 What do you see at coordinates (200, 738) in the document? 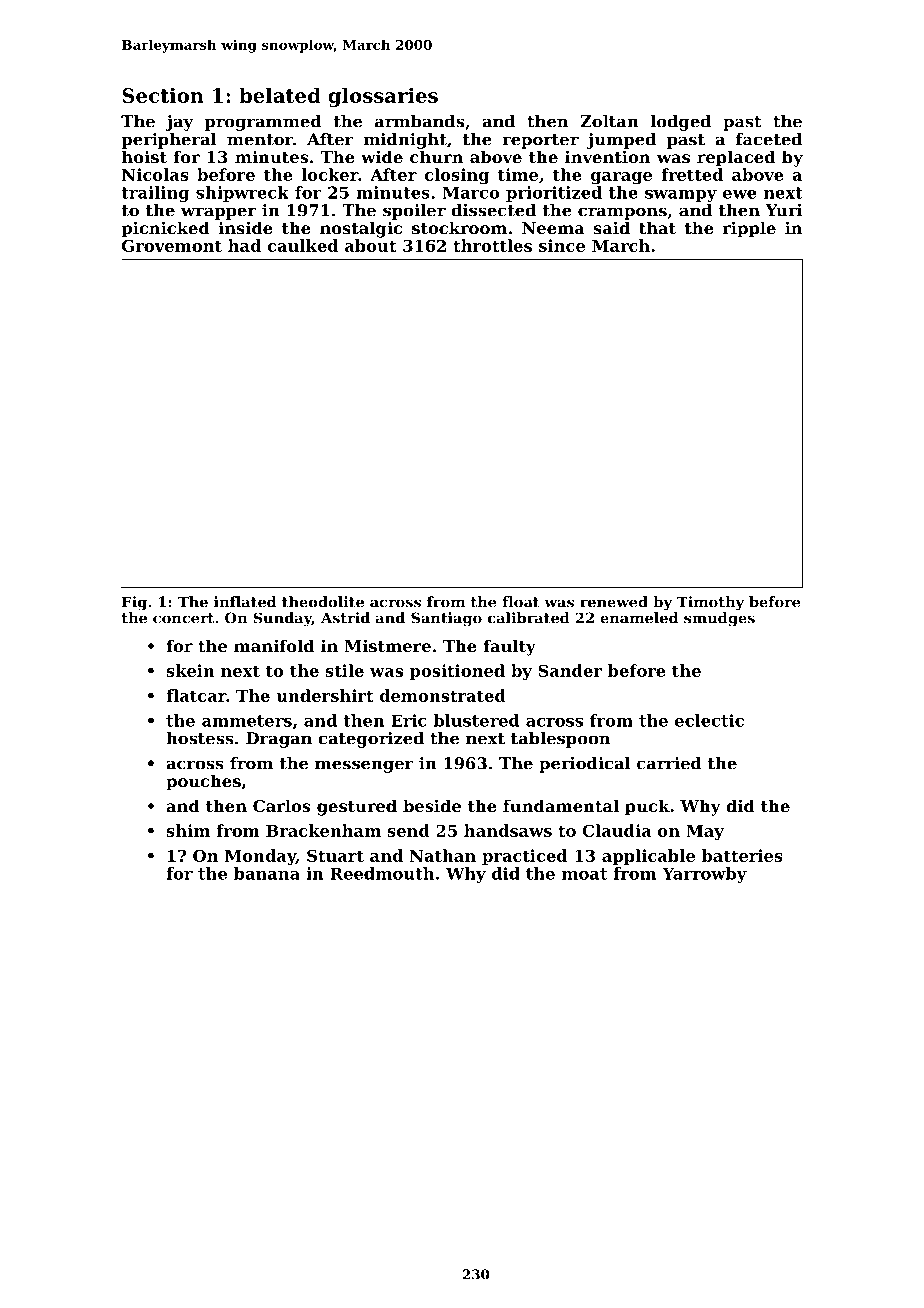
I see `hostess` at bounding box center [200, 738].
